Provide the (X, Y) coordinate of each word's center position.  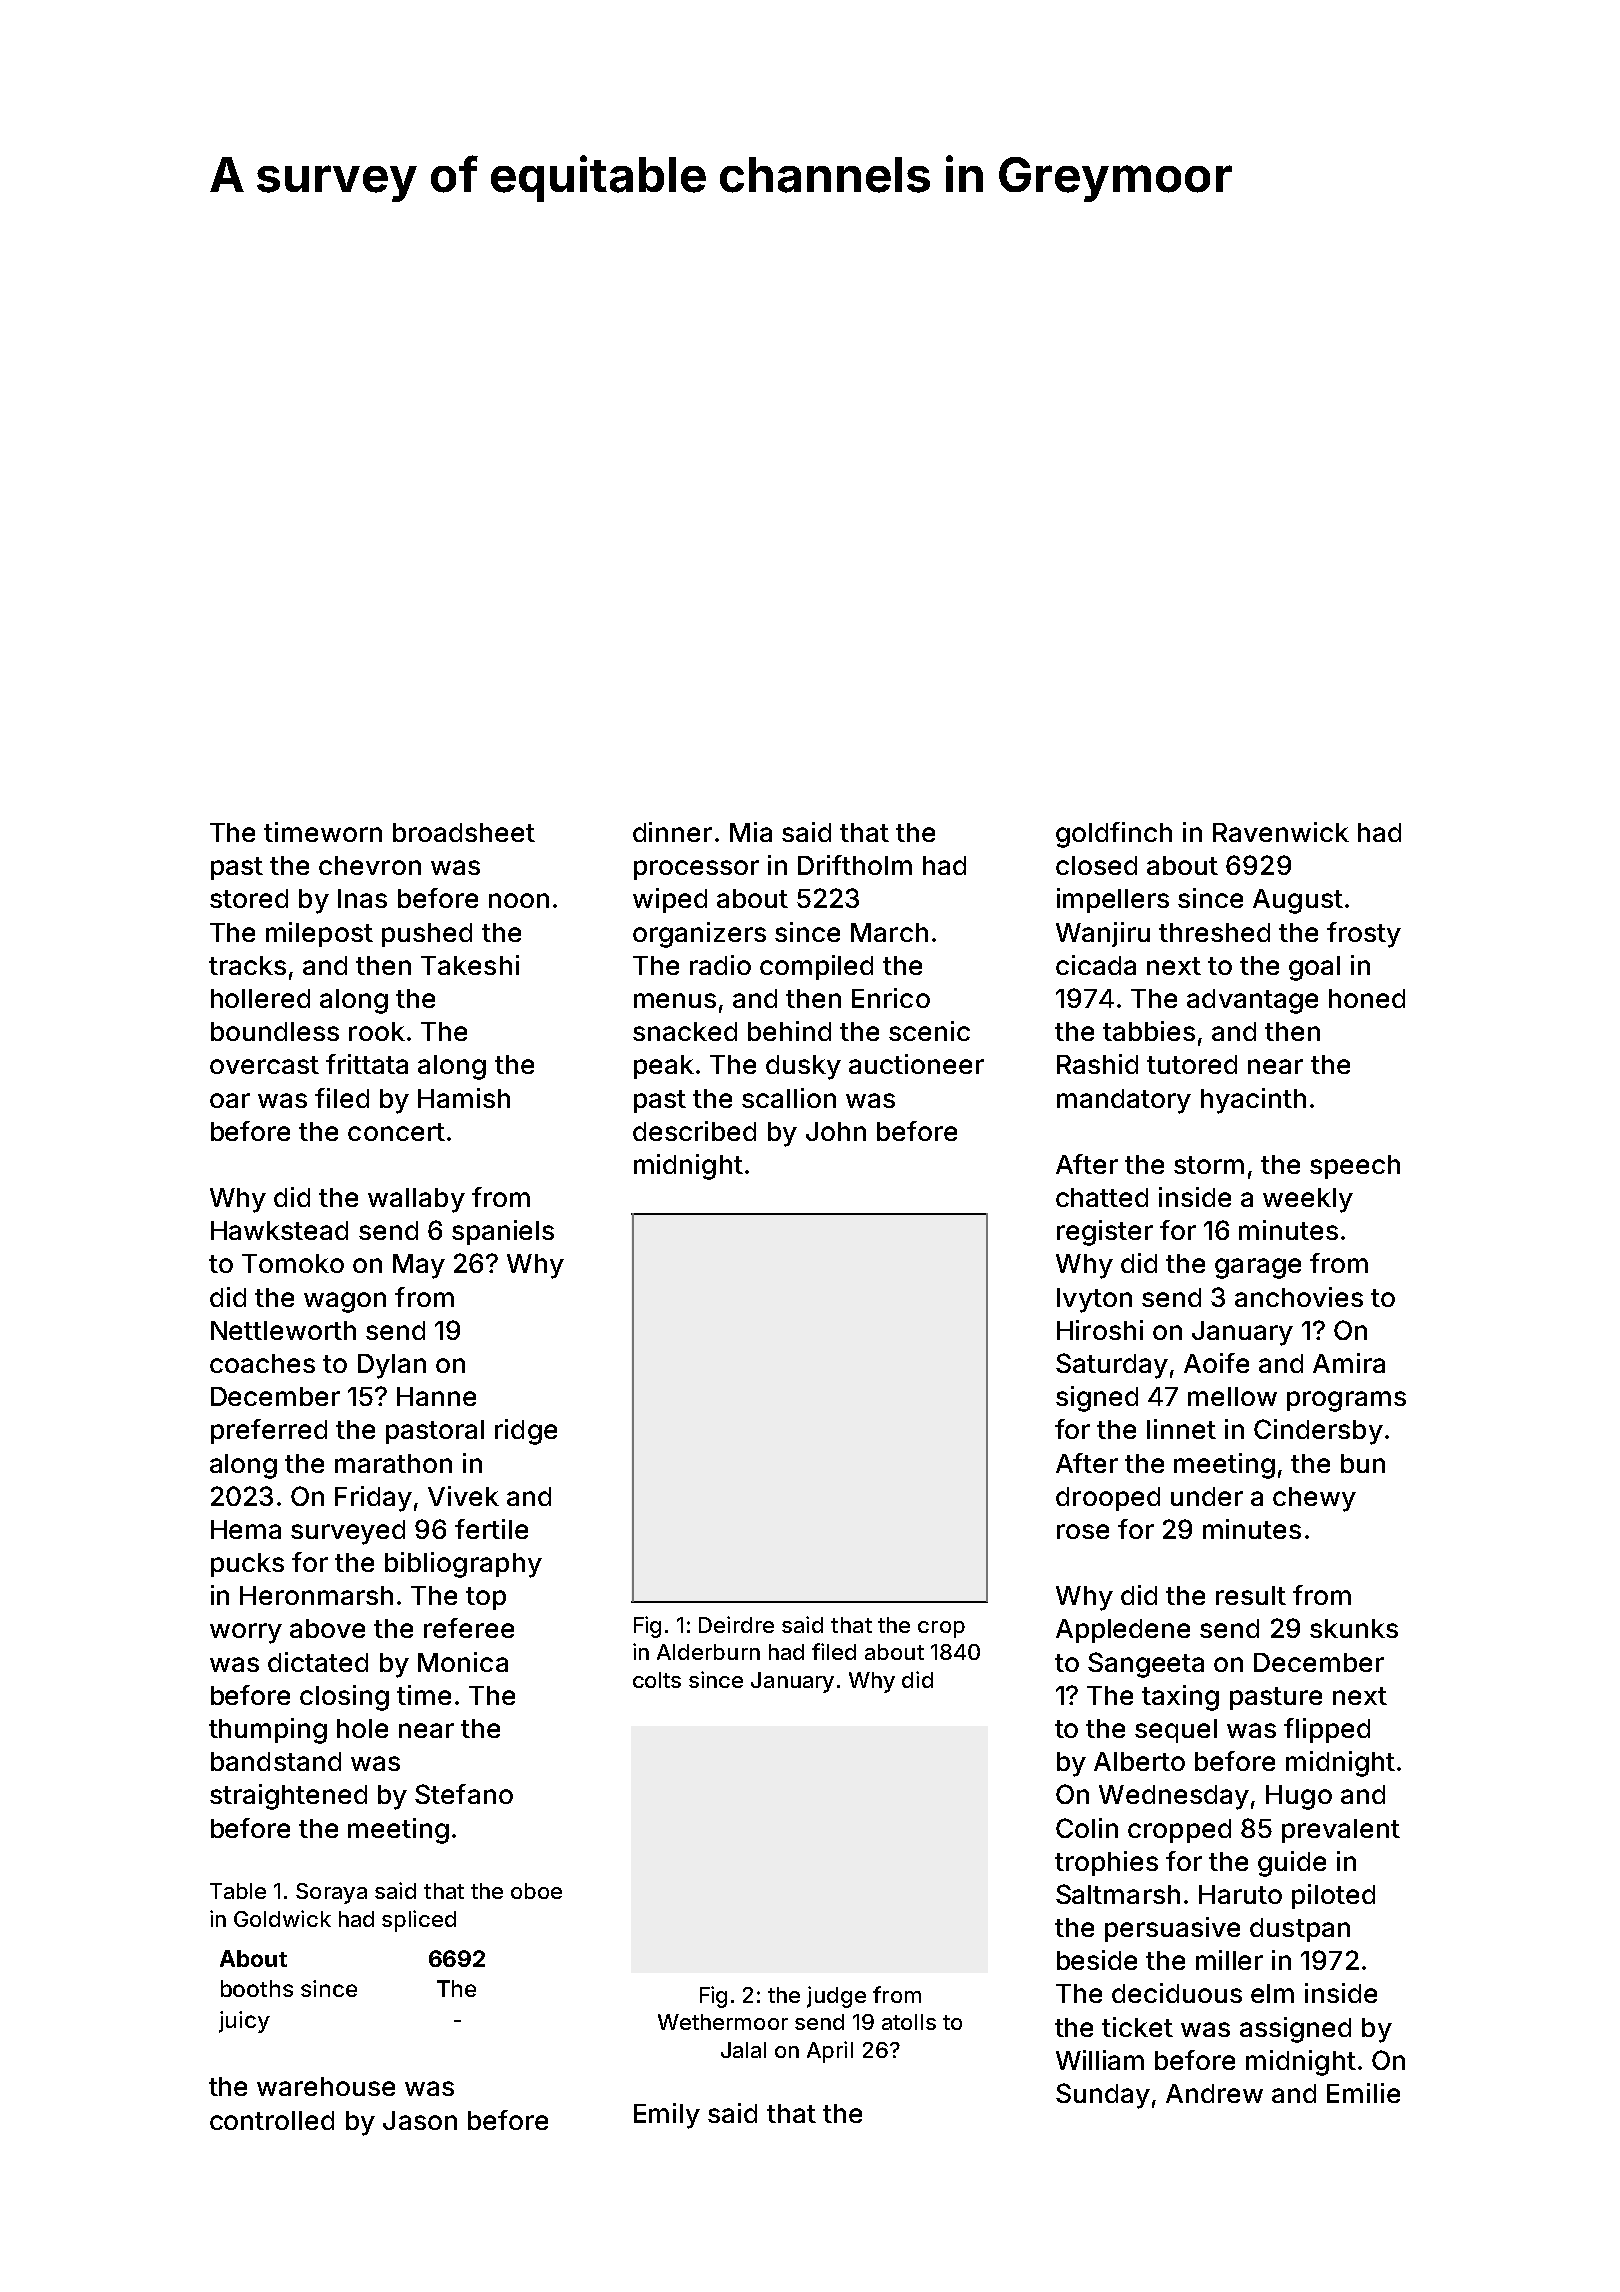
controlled (272, 2120)
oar (230, 1100)
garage (1258, 1268)
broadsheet (464, 832)
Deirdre (736, 1624)
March (889, 932)
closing (344, 1698)
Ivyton (1094, 1300)
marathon (393, 1463)
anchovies (1299, 1297)
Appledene (1123, 1631)
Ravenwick (1281, 832)
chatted (1102, 1197)
